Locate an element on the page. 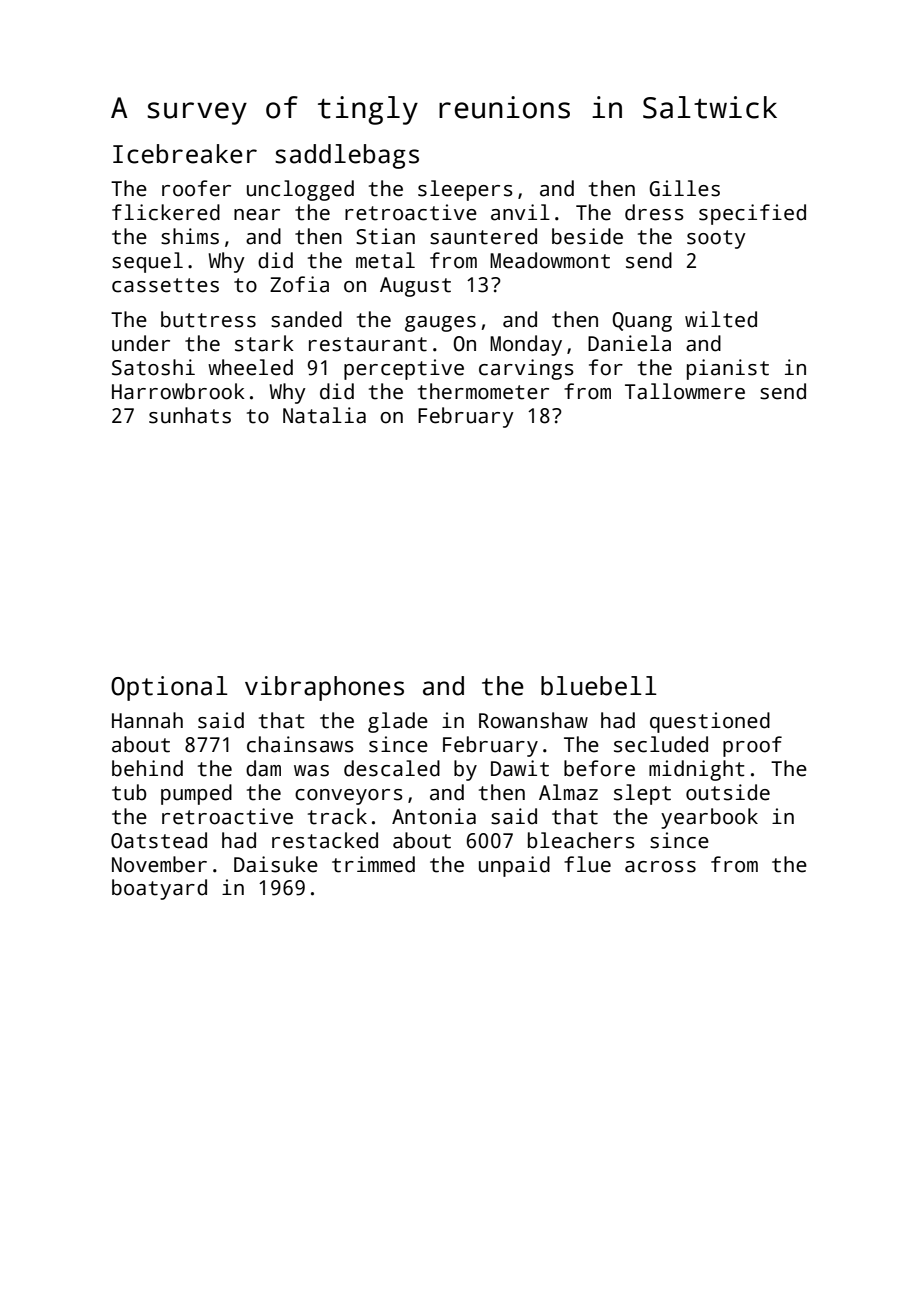 The width and height of the page is (924, 1314). Optional is located at coordinates (169, 688).
